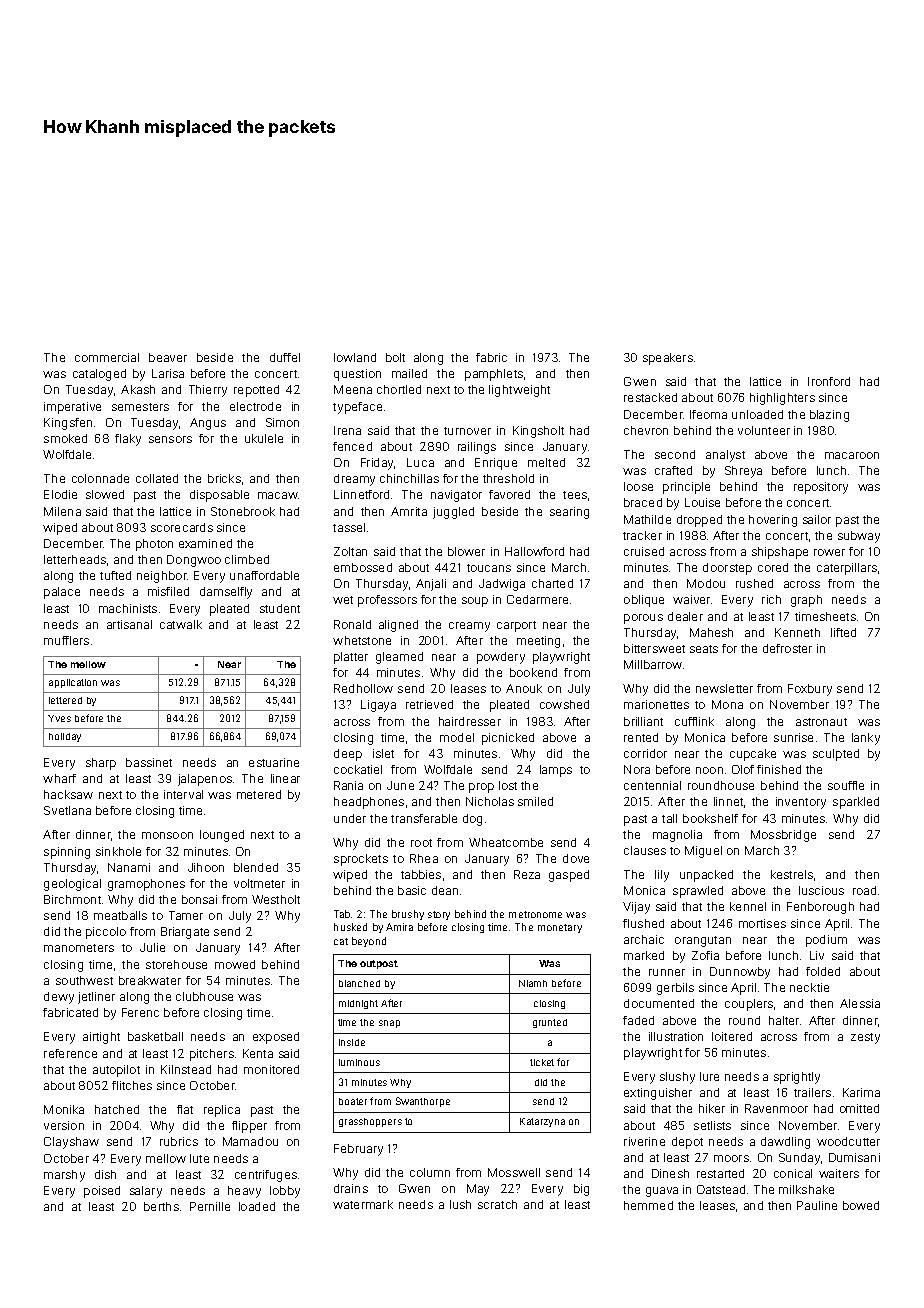 The image size is (924, 1308). Describe the element at coordinates (107, 357) in the screenshot. I see `commercial` at that location.
